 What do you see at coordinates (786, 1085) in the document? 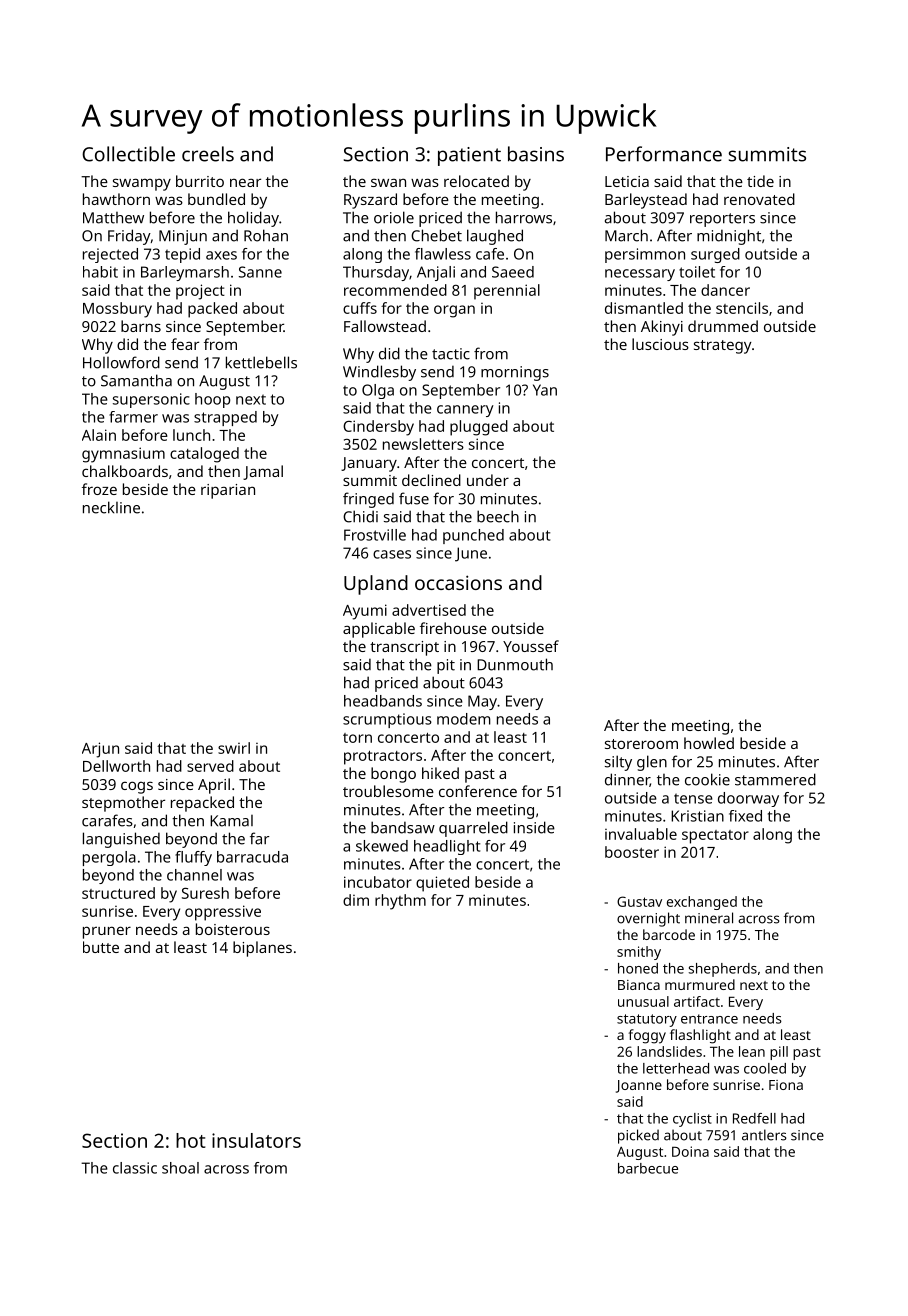
I see `Fiona` at bounding box center [786, 1085].
